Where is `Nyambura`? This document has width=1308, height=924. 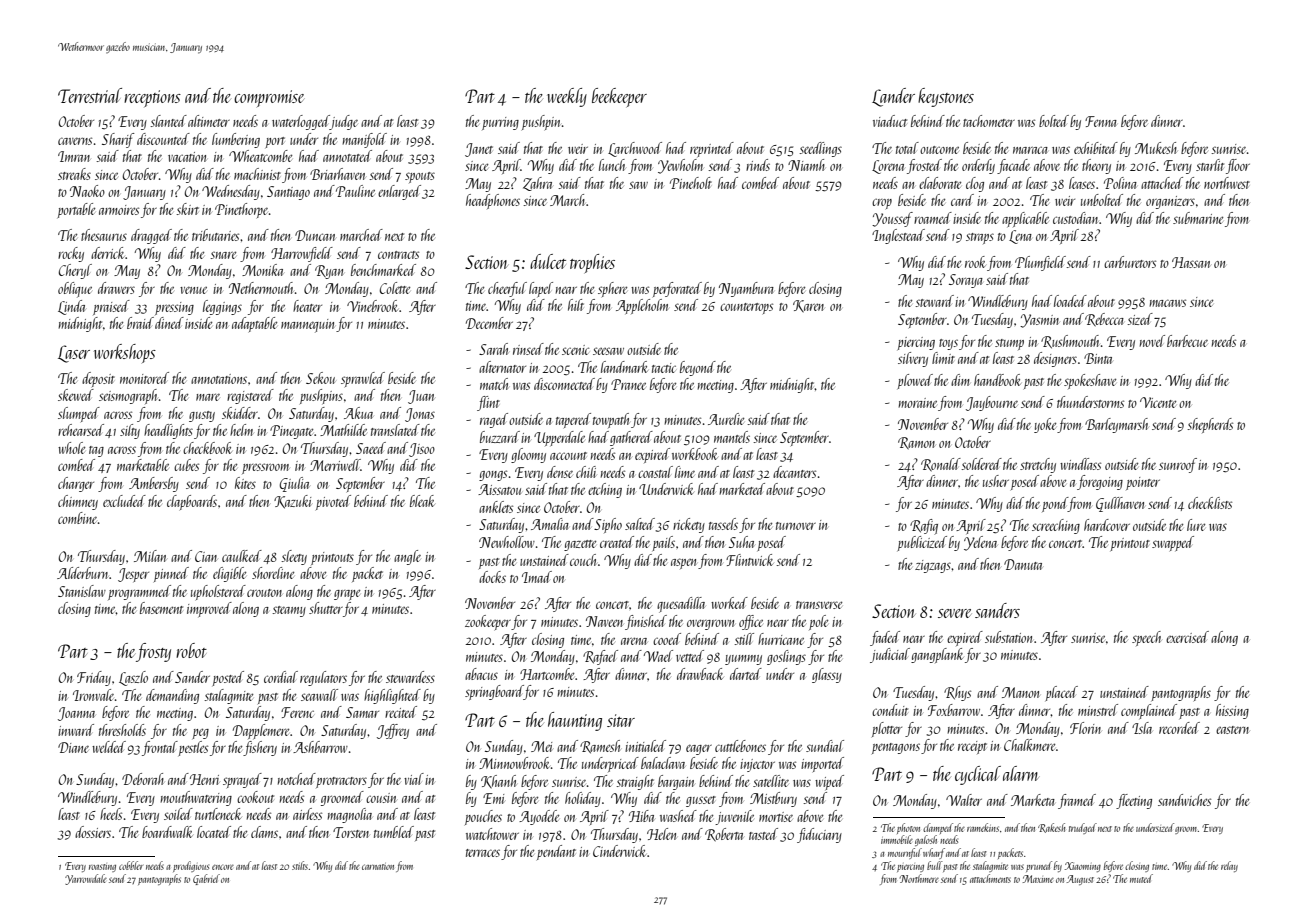 Nyambura is located at coordinates (746, 289).
